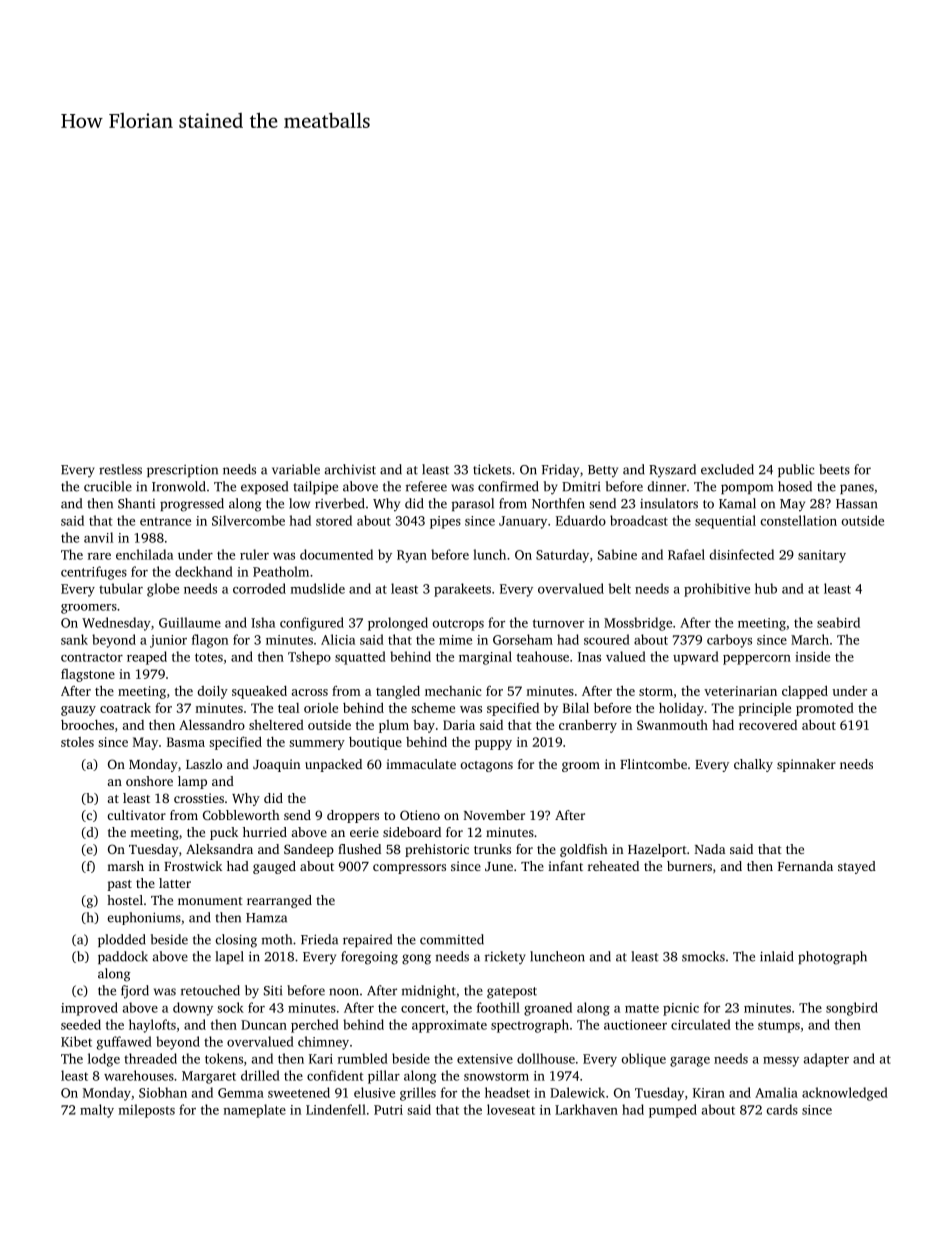 Image resolution: width=952 pixels, height=1233 pixels. I want to click on squeaked, so click(259, 692).
